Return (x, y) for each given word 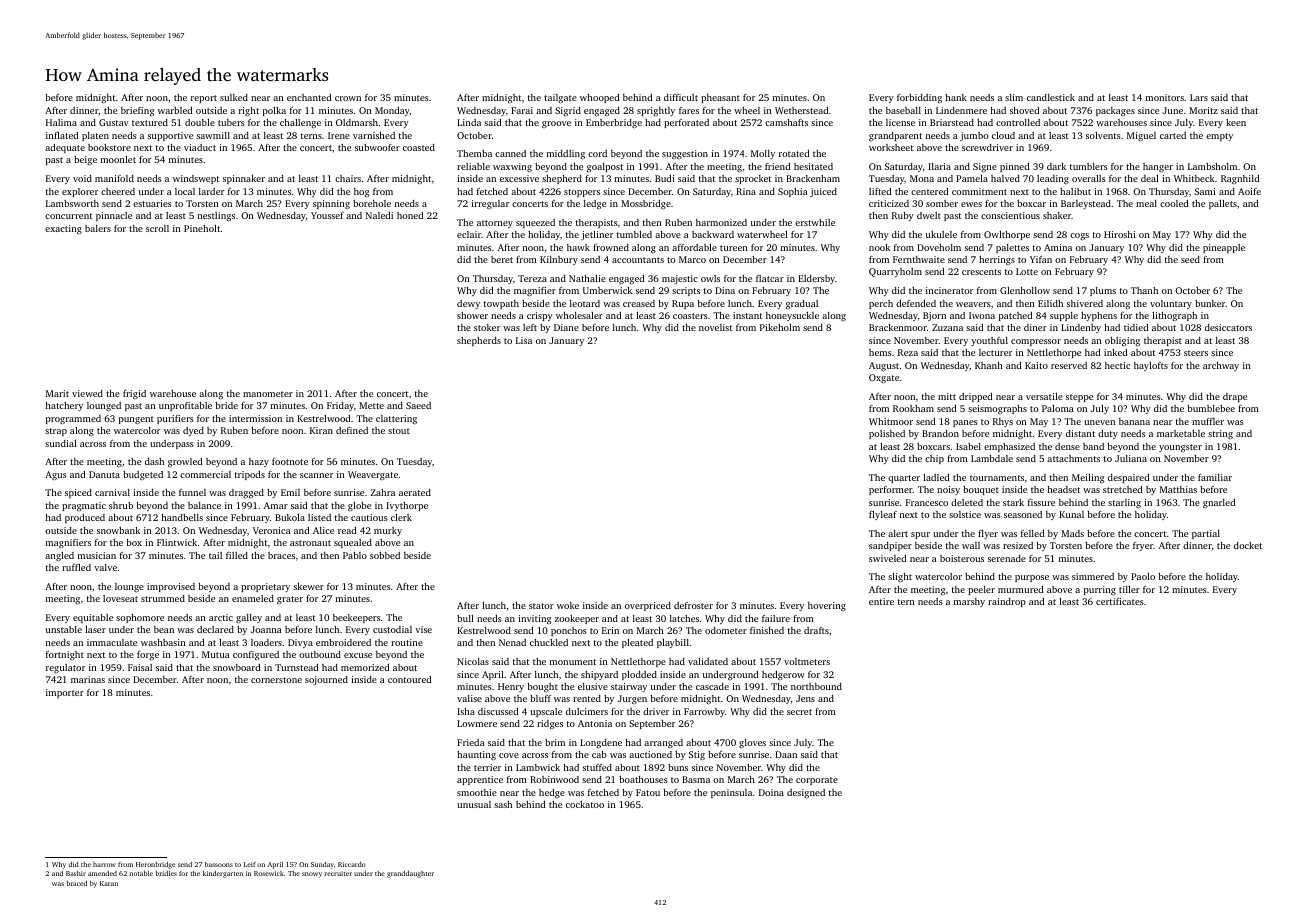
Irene (339, 135)
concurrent (68, 216)
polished (887, 434)
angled (59, 556)
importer (65, 693)
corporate (817, 781)
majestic (680, 279)
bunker (1210, 303)
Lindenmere (961, 110)
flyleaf (883, 515)
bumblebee (1211, 408)
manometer (268, 394)
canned (510, 153)
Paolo (1143, 576)
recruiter (338, 873)
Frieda (471, 742)
